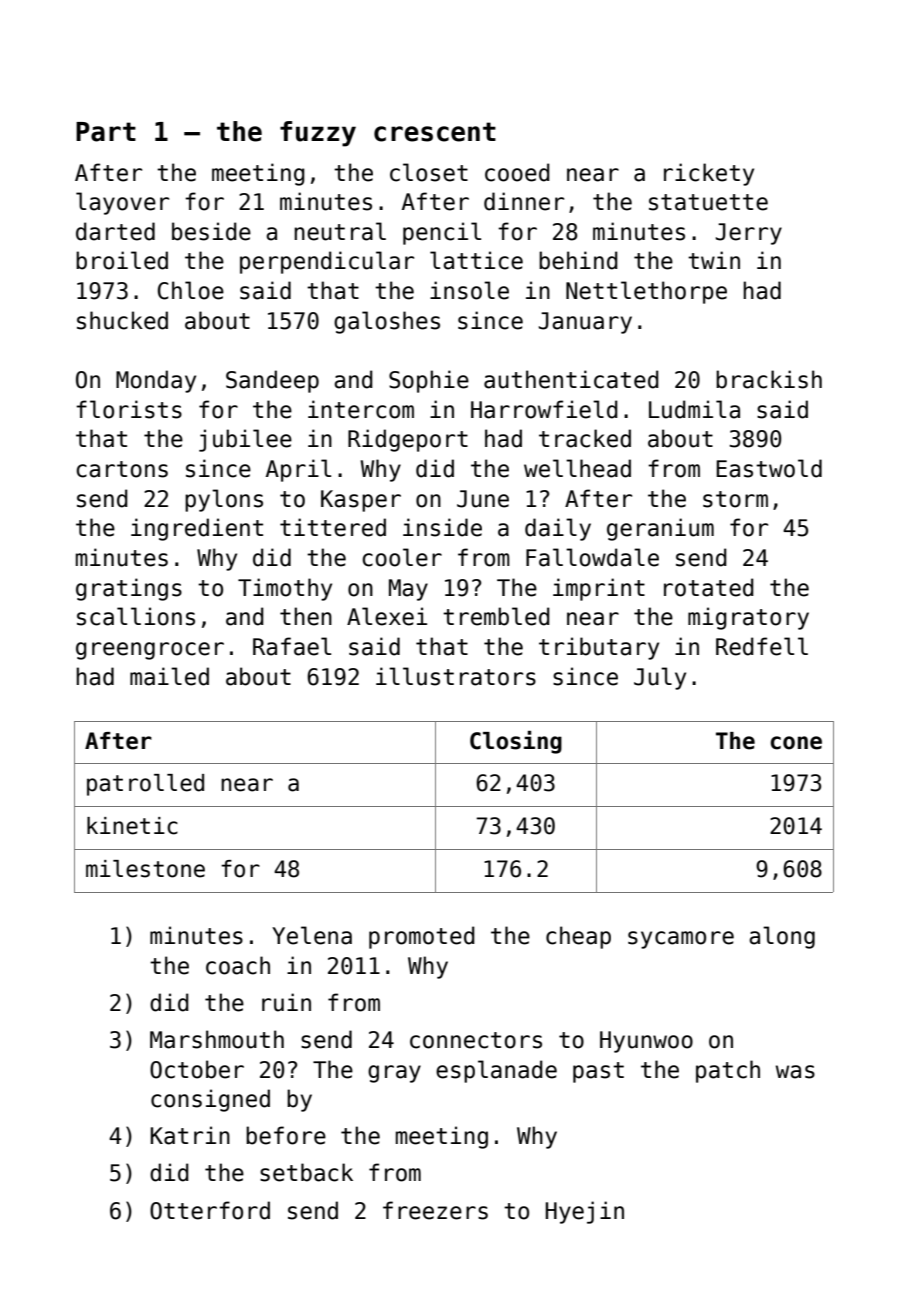  Describe the element at coordinates (769, 379) in the document. I see `brackish` at that location.
